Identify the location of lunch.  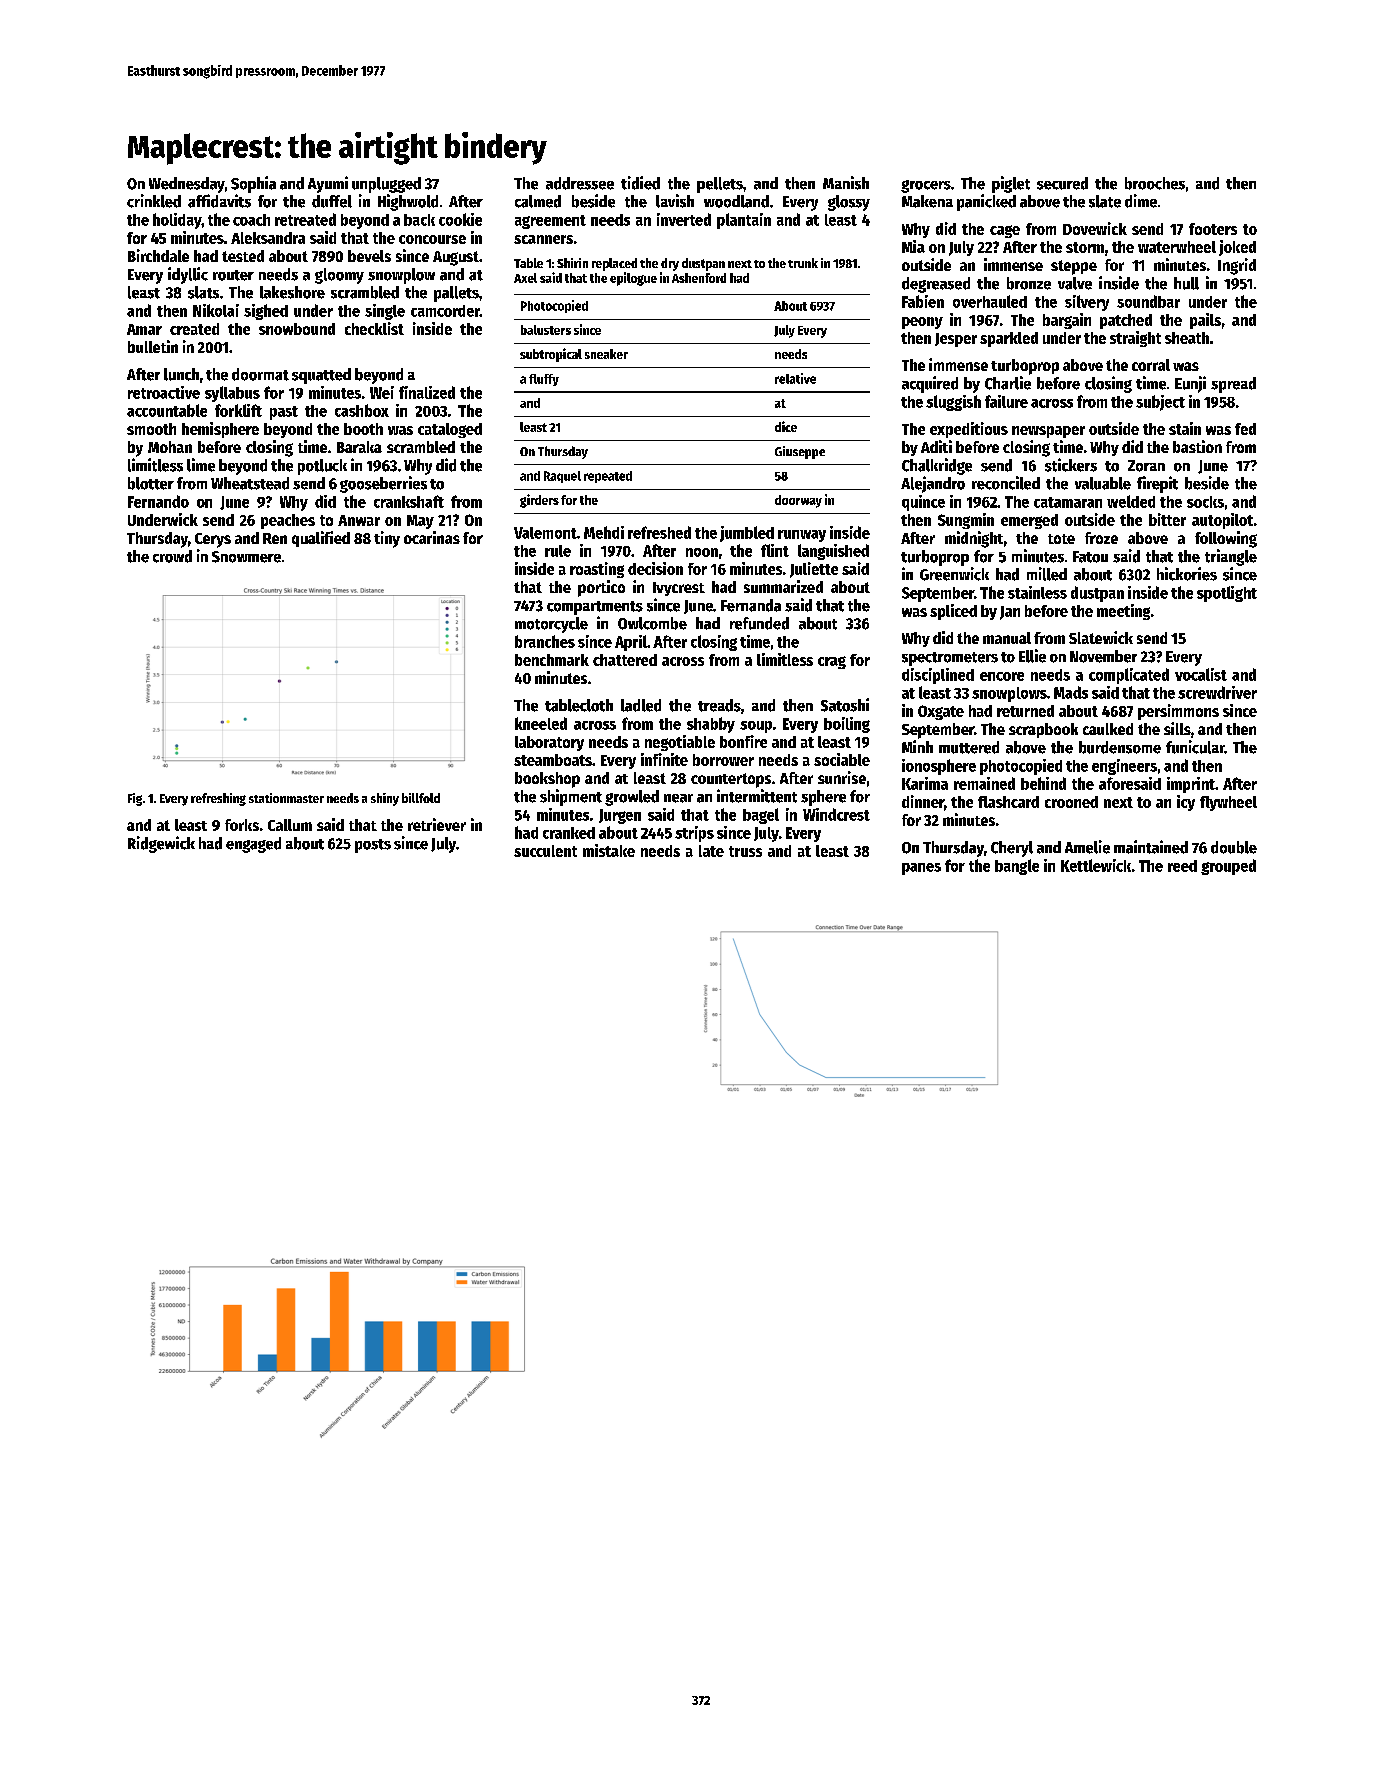
(181, 374).
